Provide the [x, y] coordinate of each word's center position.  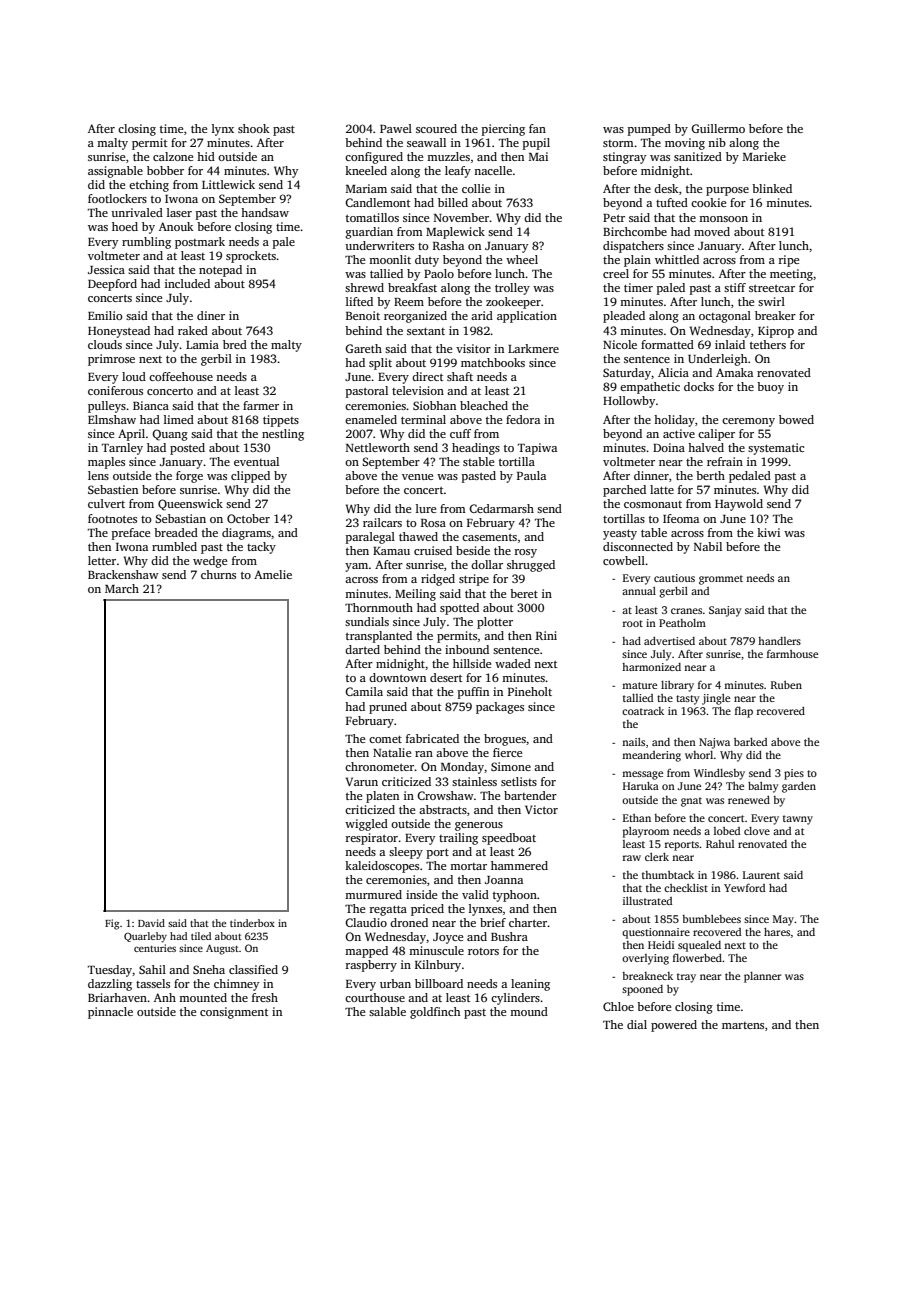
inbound [467, 649]
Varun [362, 781]
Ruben [786, 685]
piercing [503, 130]
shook [253, 128]
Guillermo [718, 128]
